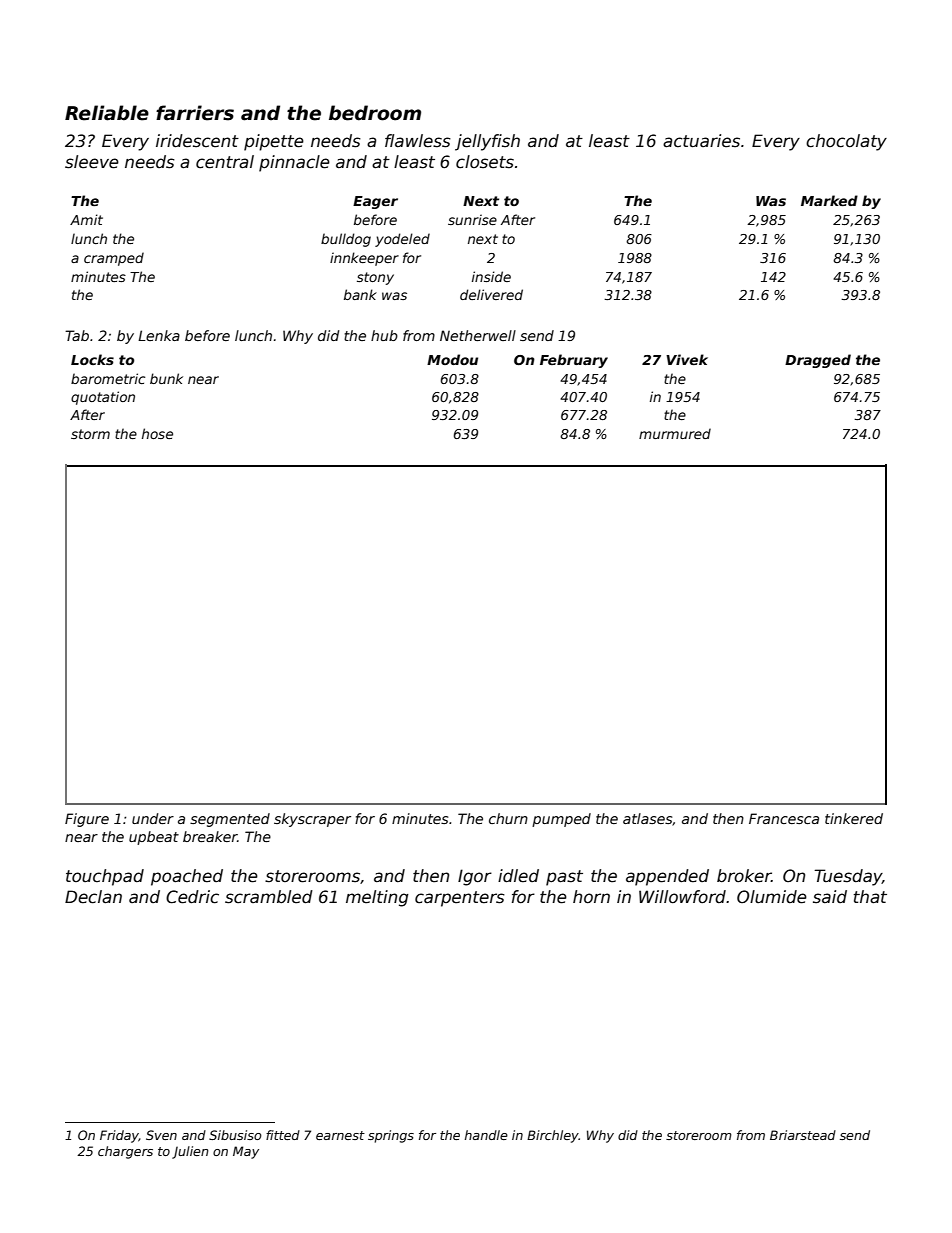 The height and width of the page is (1233, 952). I want to click on Amit, so click(86, 219).
